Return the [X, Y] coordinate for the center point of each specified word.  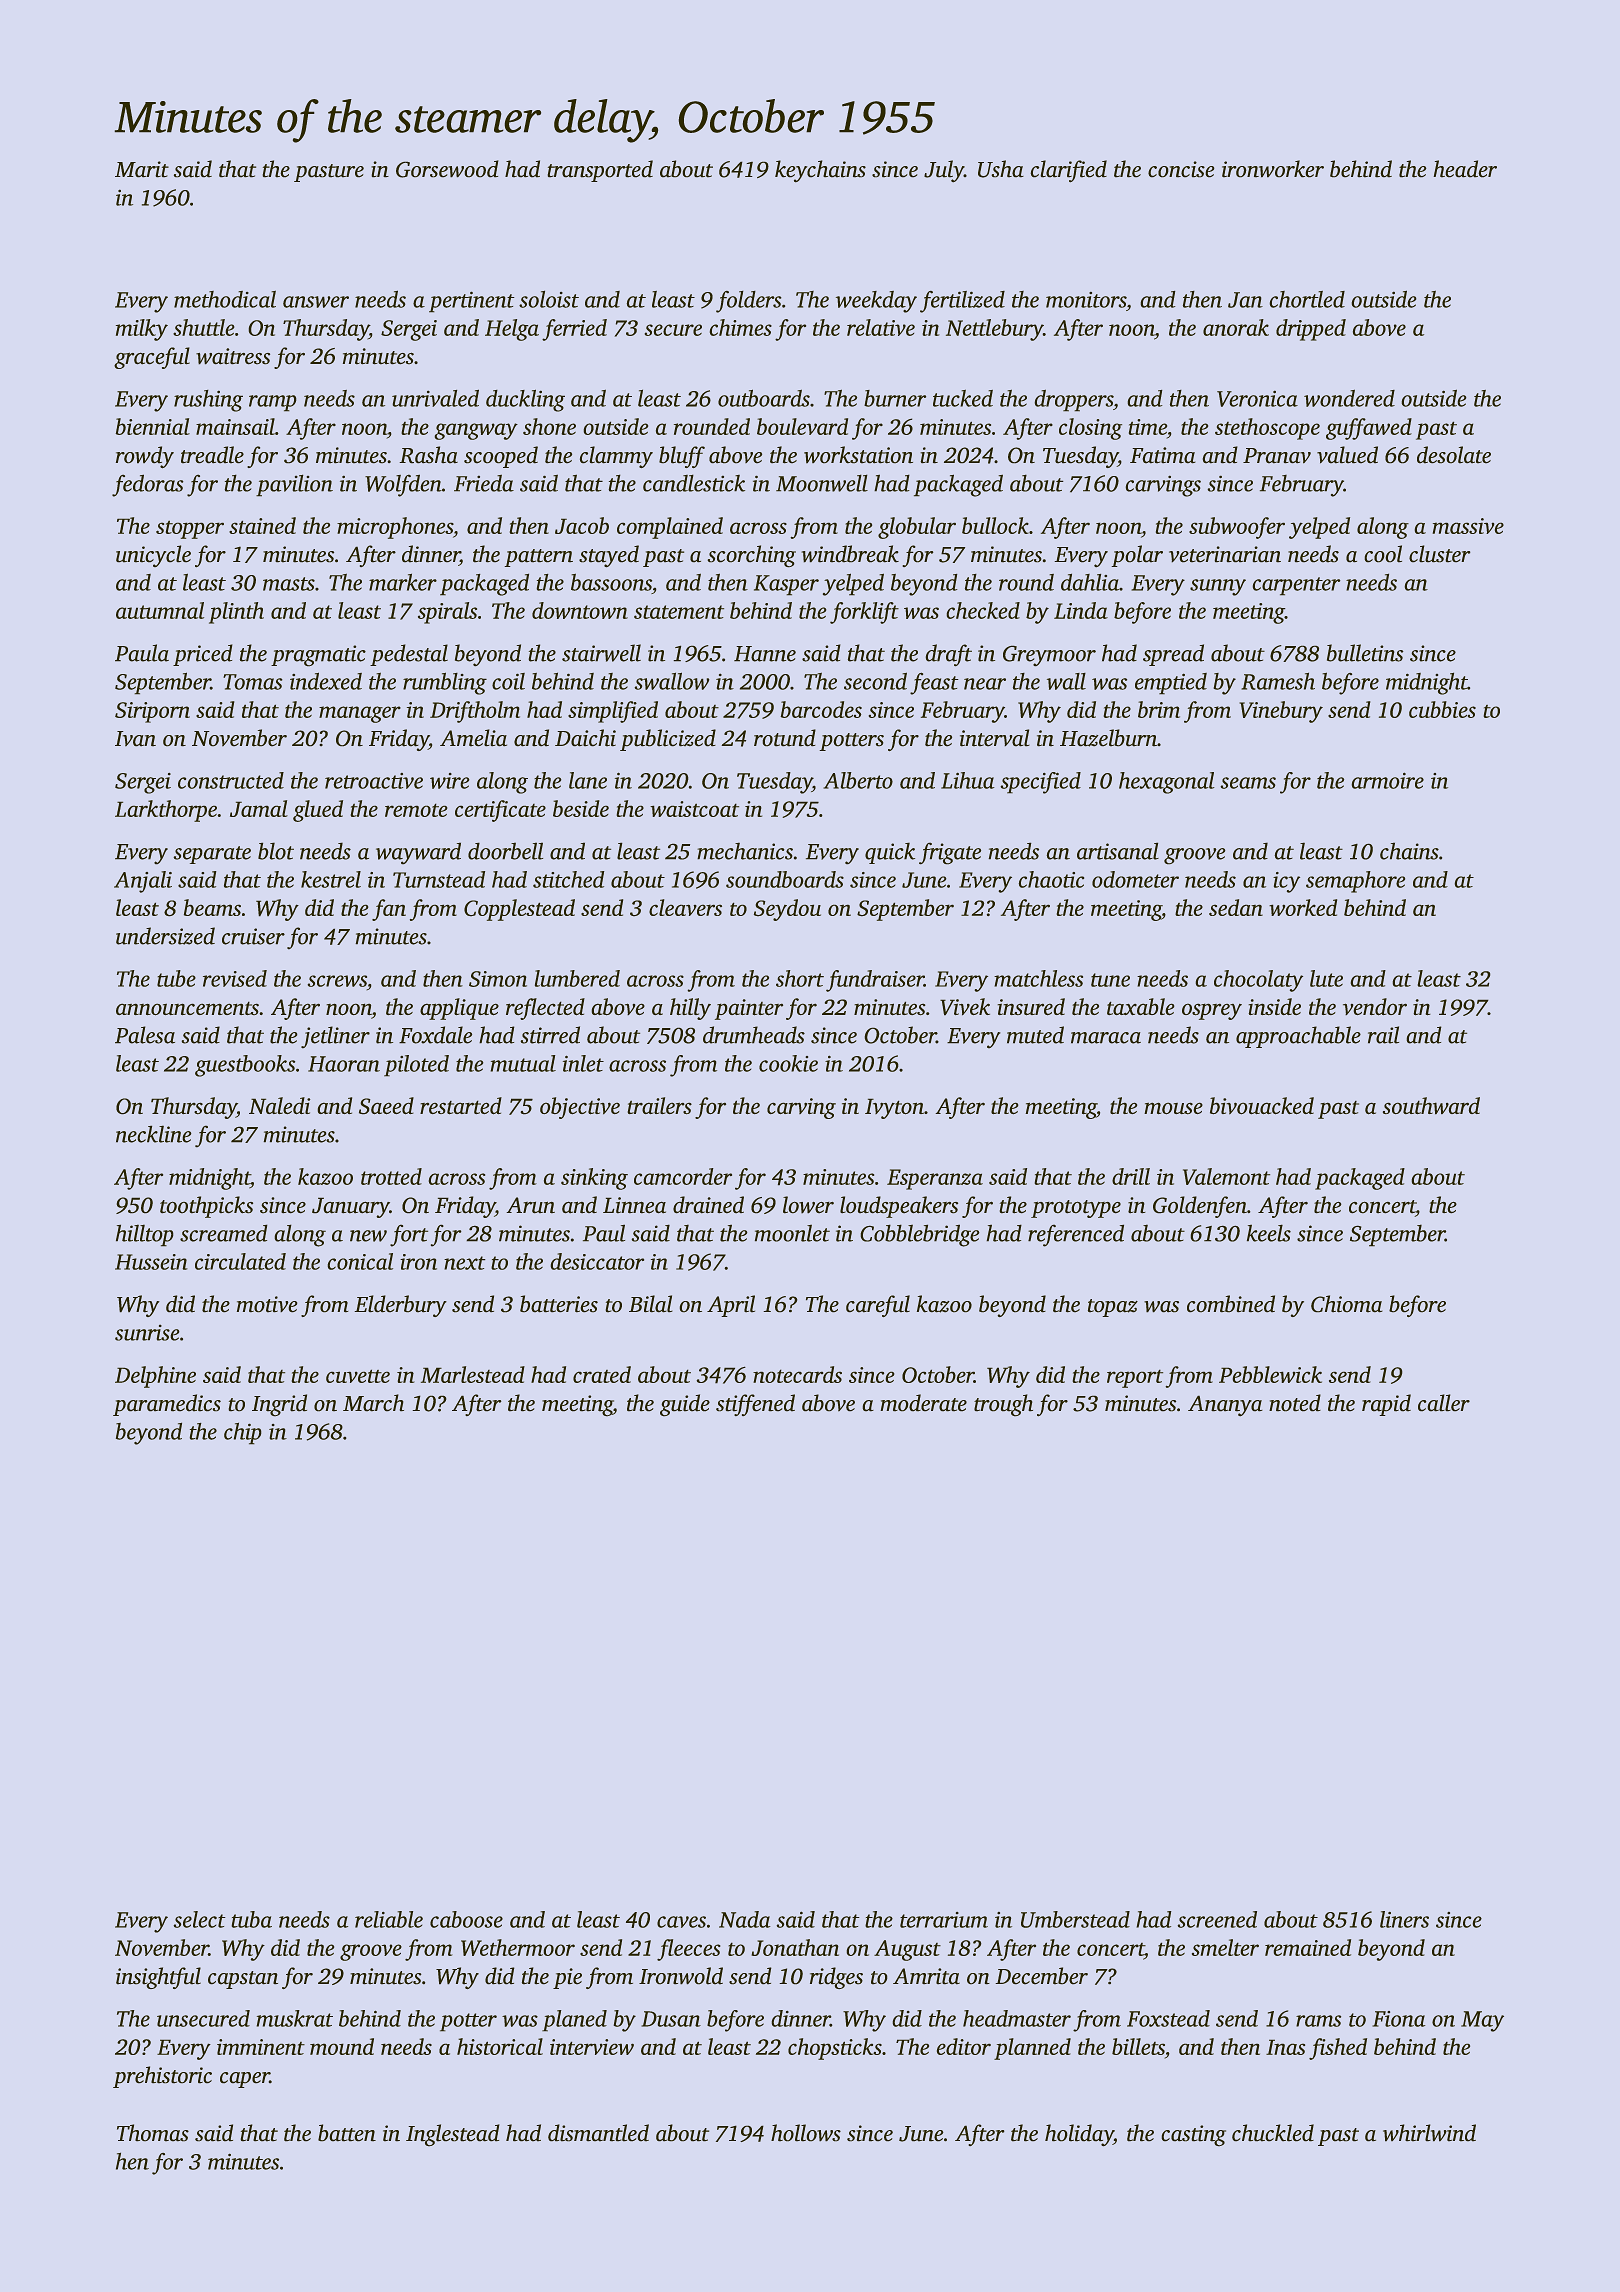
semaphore [1355, 882]
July [944, 171]
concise [1181, 169]
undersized [165, 936]
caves [681, 1922]
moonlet [792, 1233]
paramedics [167, 1405]
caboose [466, 1919]
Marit [142, 169]
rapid [1386, 1405]
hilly [690, 1009]
